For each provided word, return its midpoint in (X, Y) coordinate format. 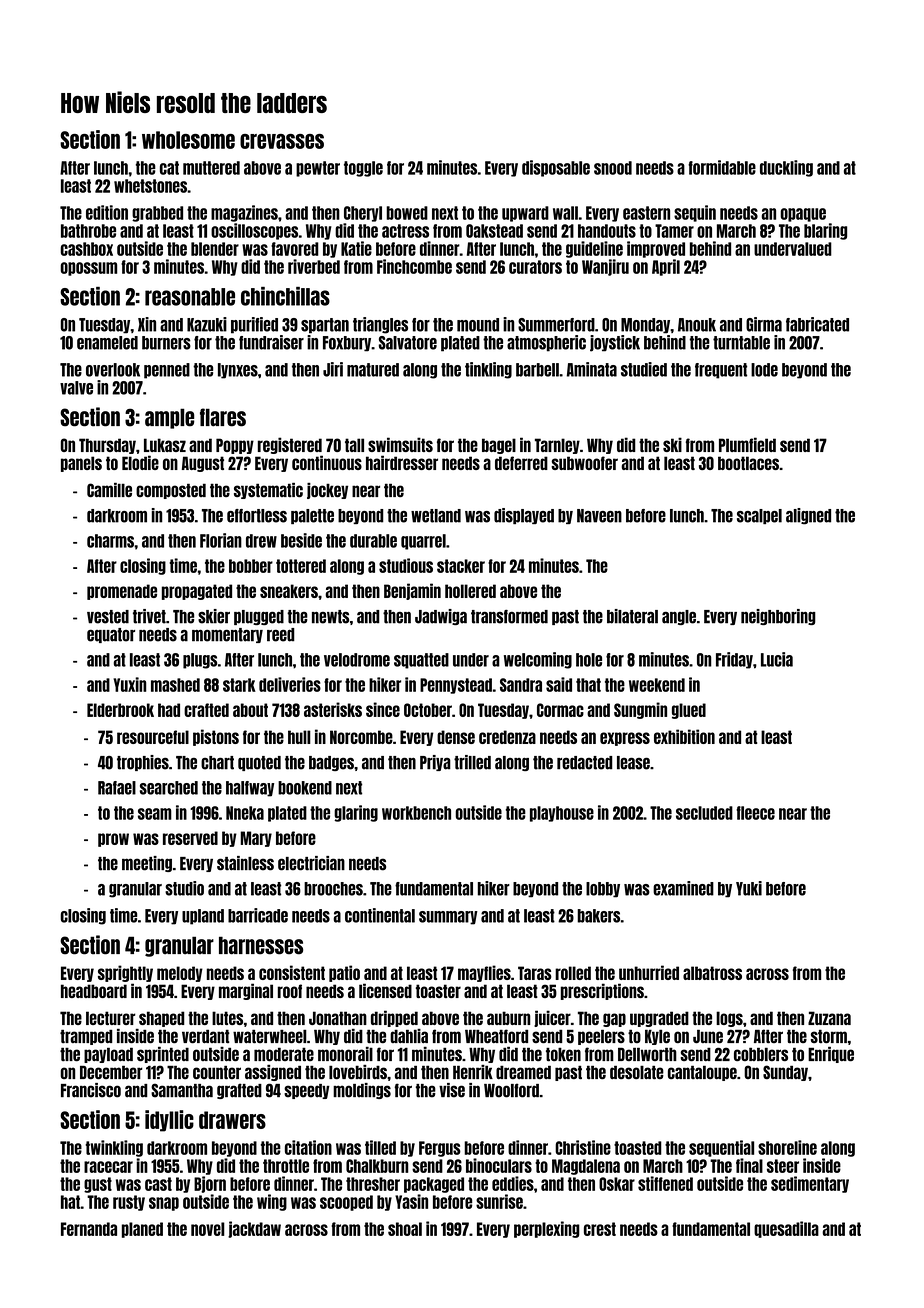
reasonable (190, 297)
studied (644, 369)
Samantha (182, 1090)
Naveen (599, 516)
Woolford (511, 1090)
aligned (808, 516)
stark (239, 685)
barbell (537, 370)
